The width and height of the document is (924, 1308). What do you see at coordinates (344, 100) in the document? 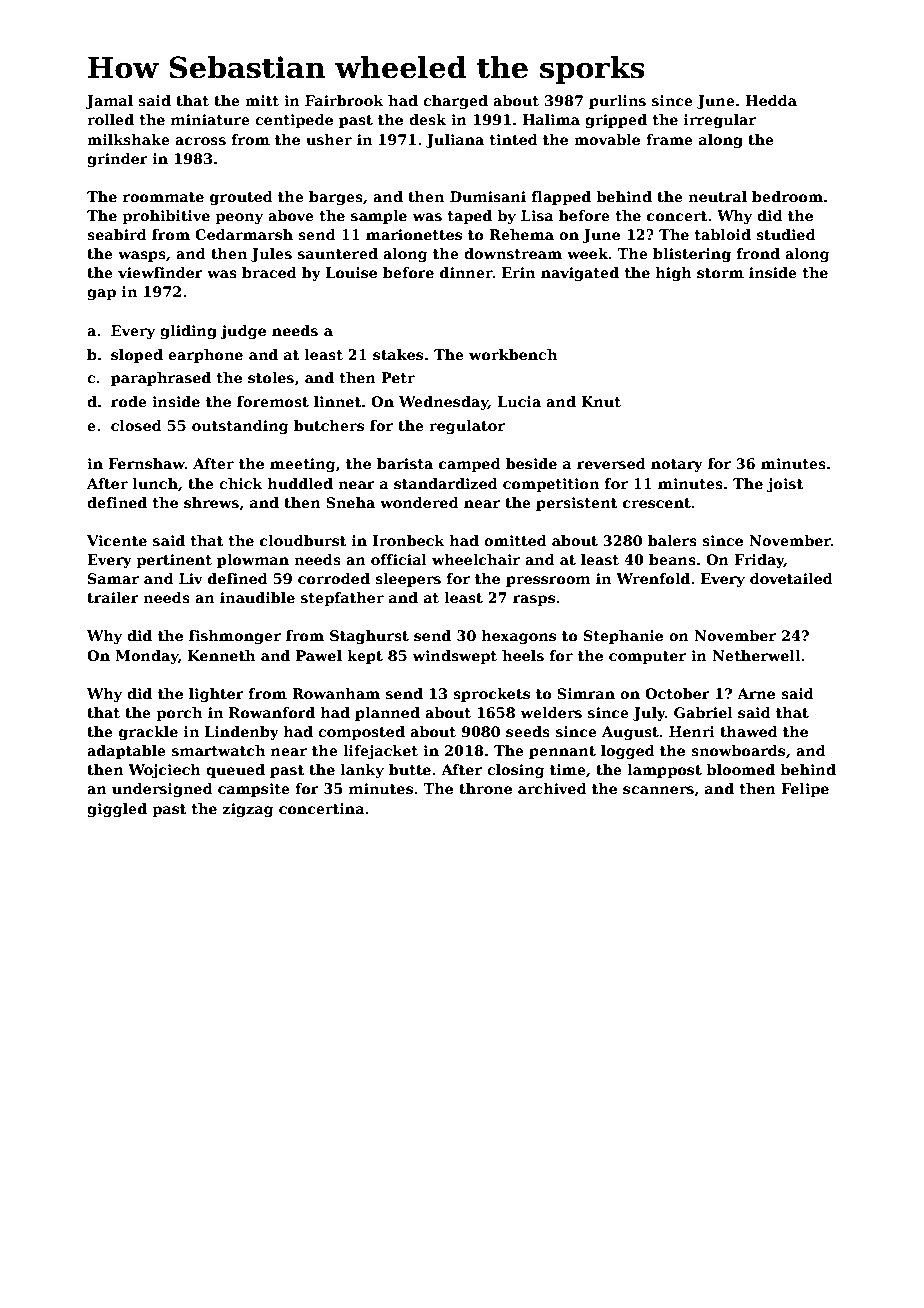
I see `Fairbrook` at bounding box center [344, 100].
